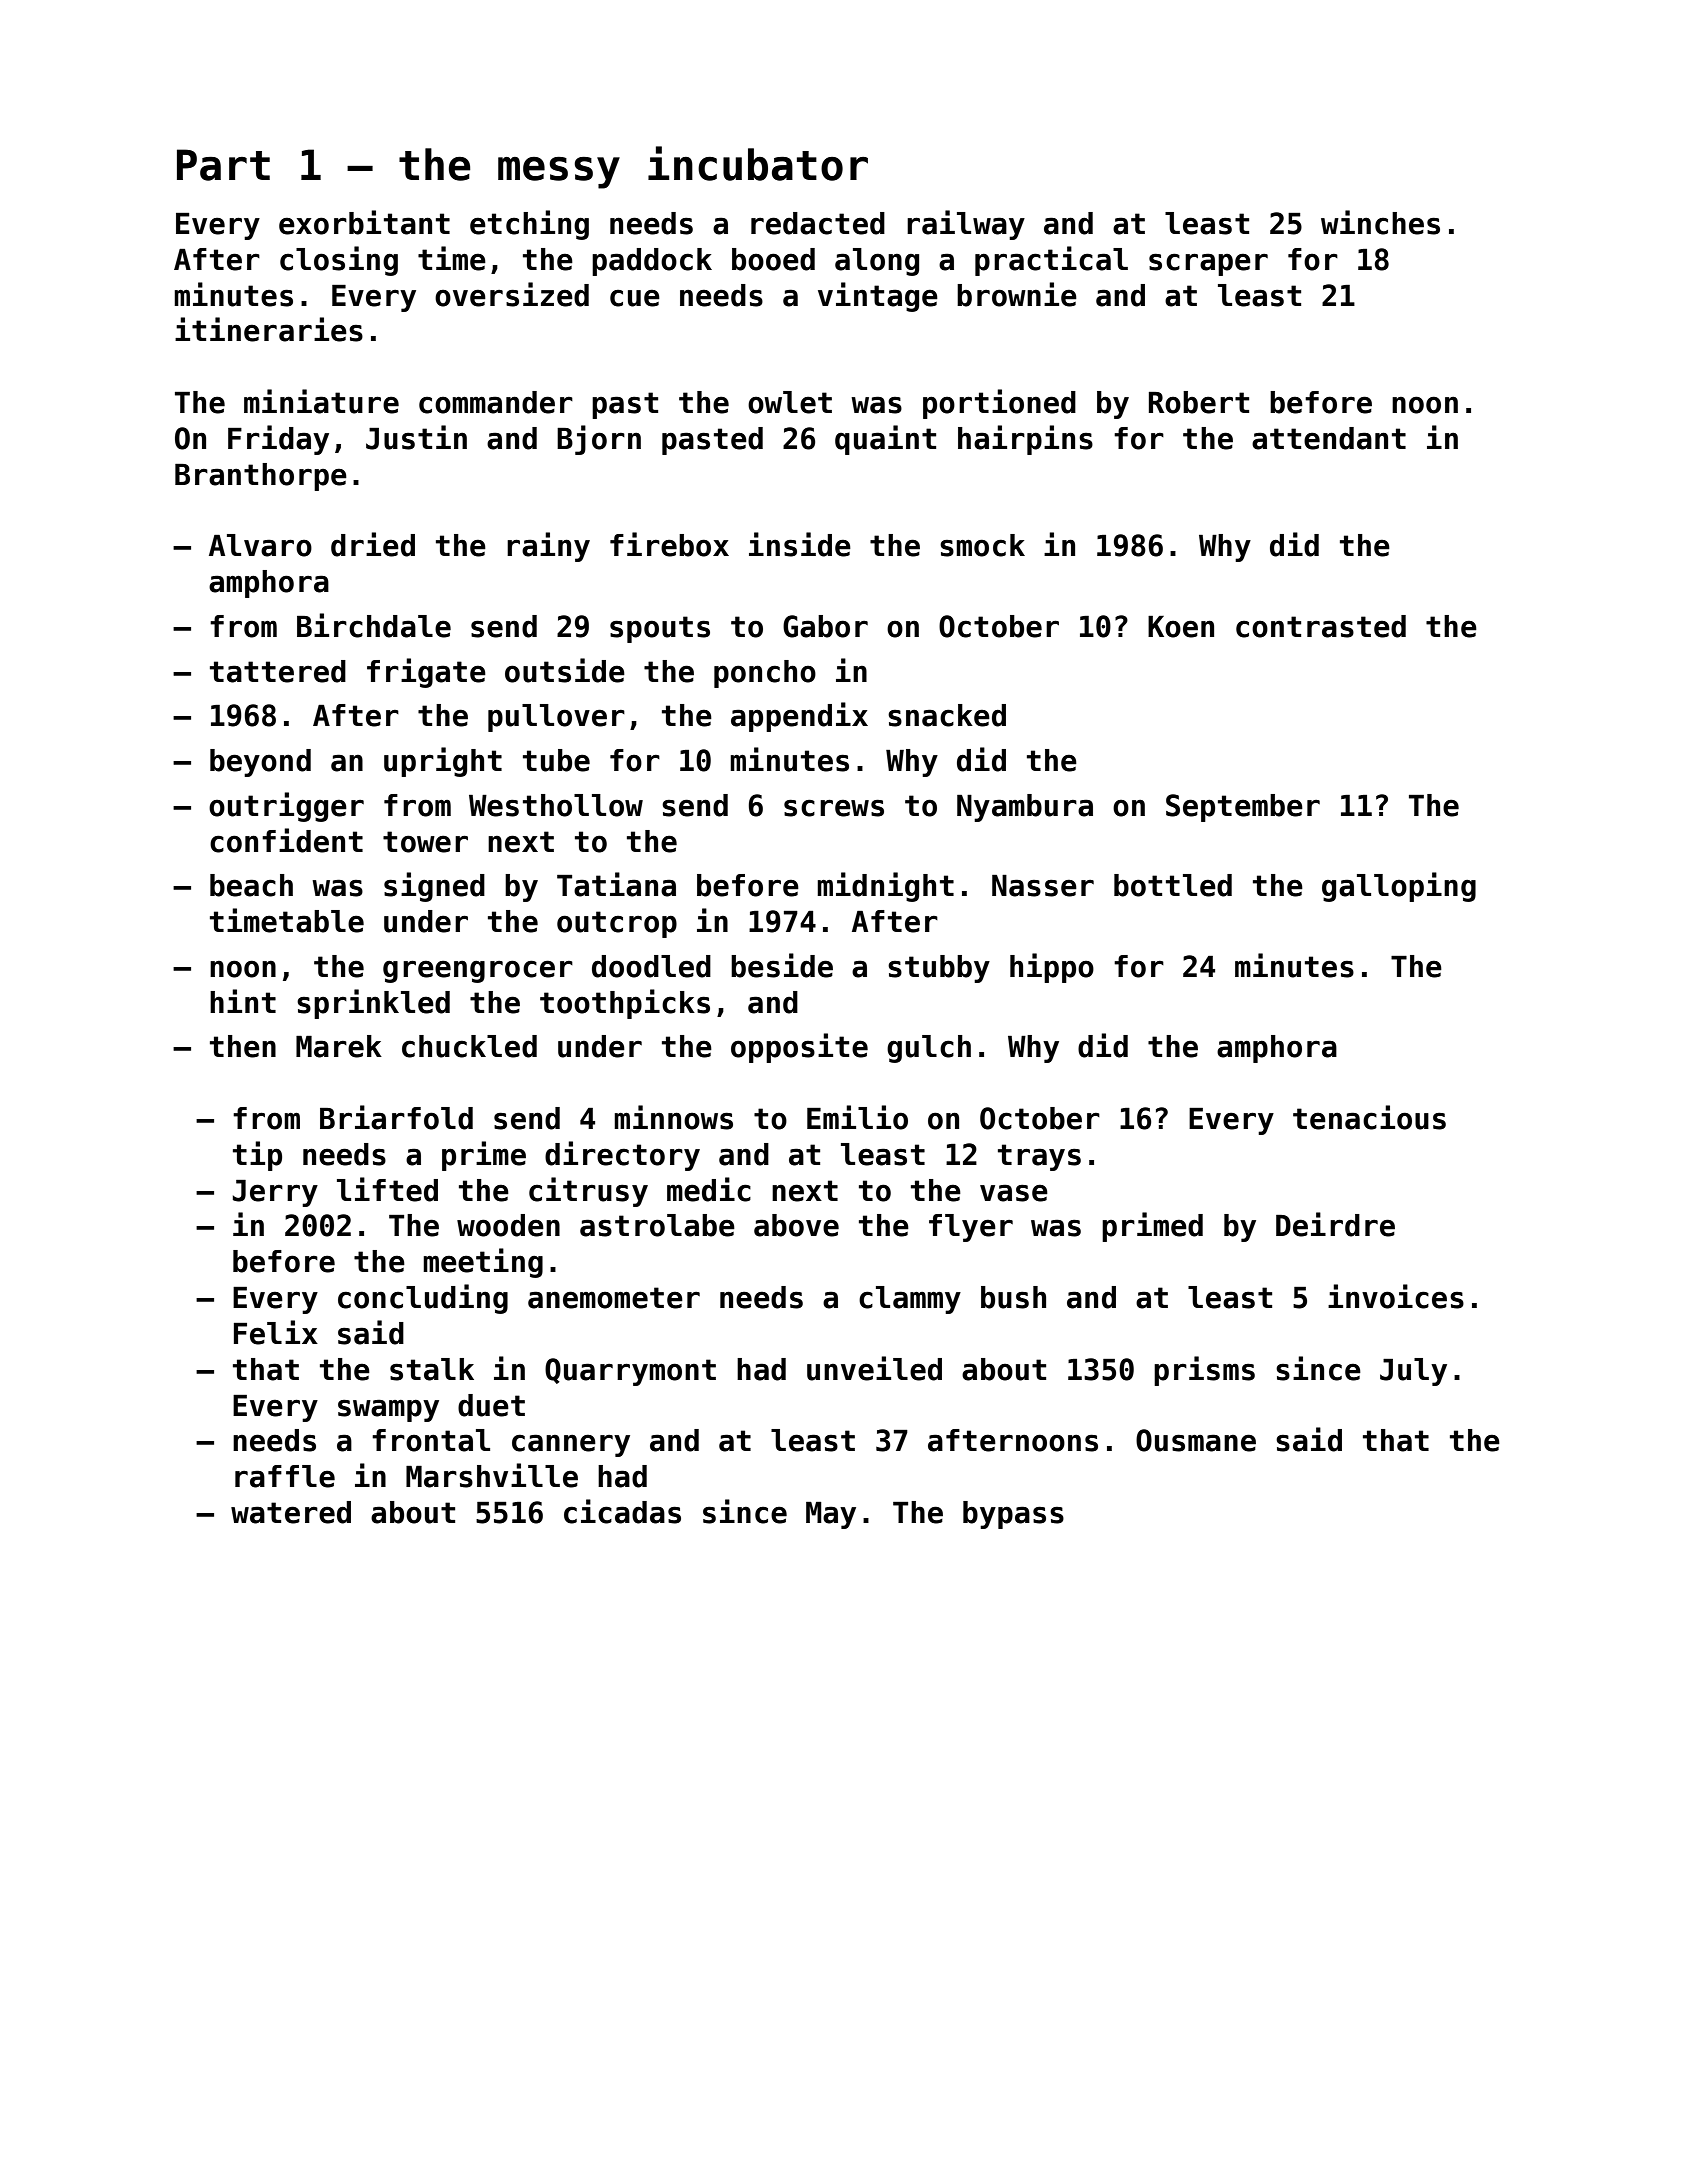 The height and width of the screenshot is (2178, 1683). I want to click on invoices, so click(1396, 1296).
